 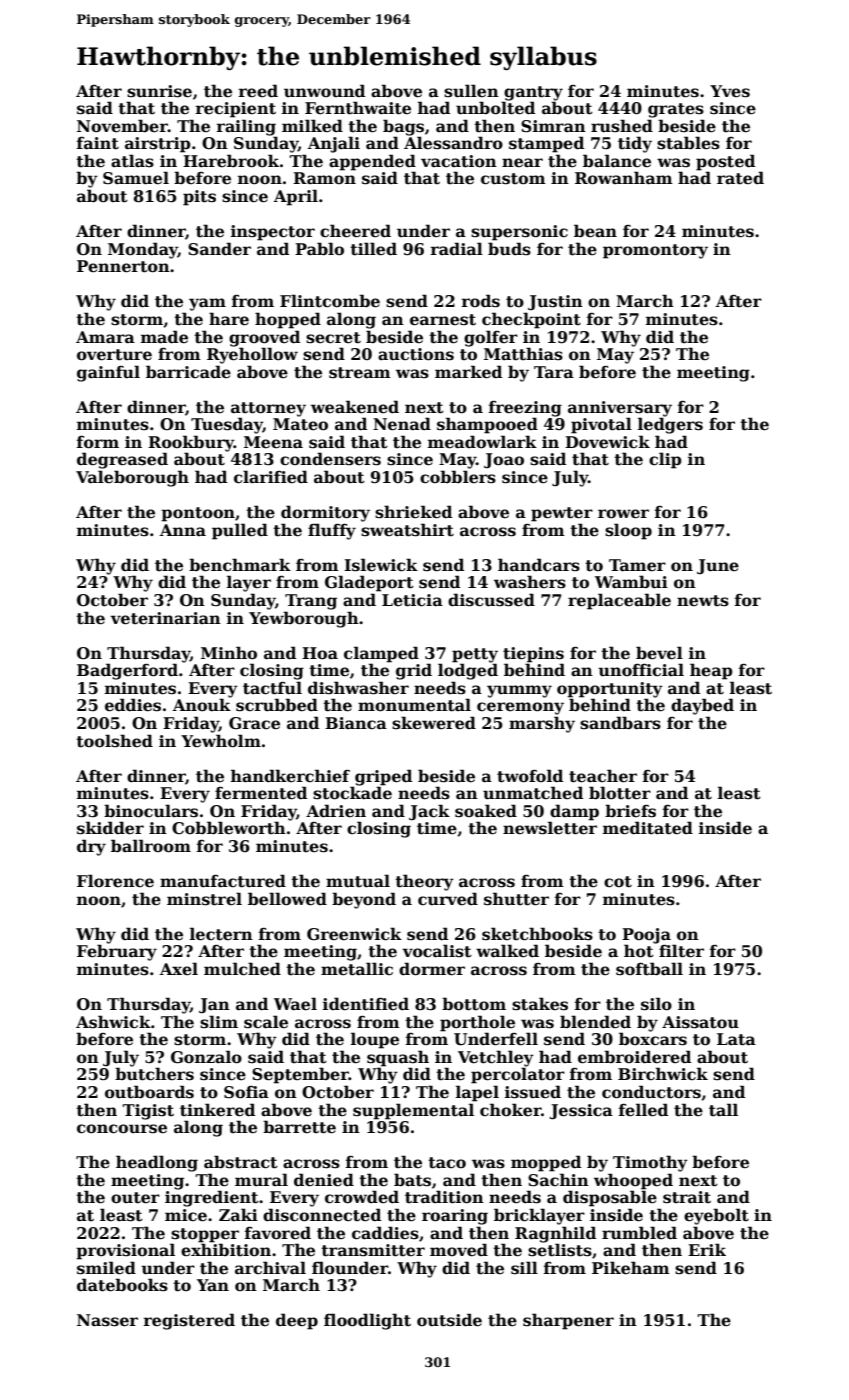 What do you see at coordinates (718, 566) in the screenshot?
I see `June` at bounding box center [718, 566].
